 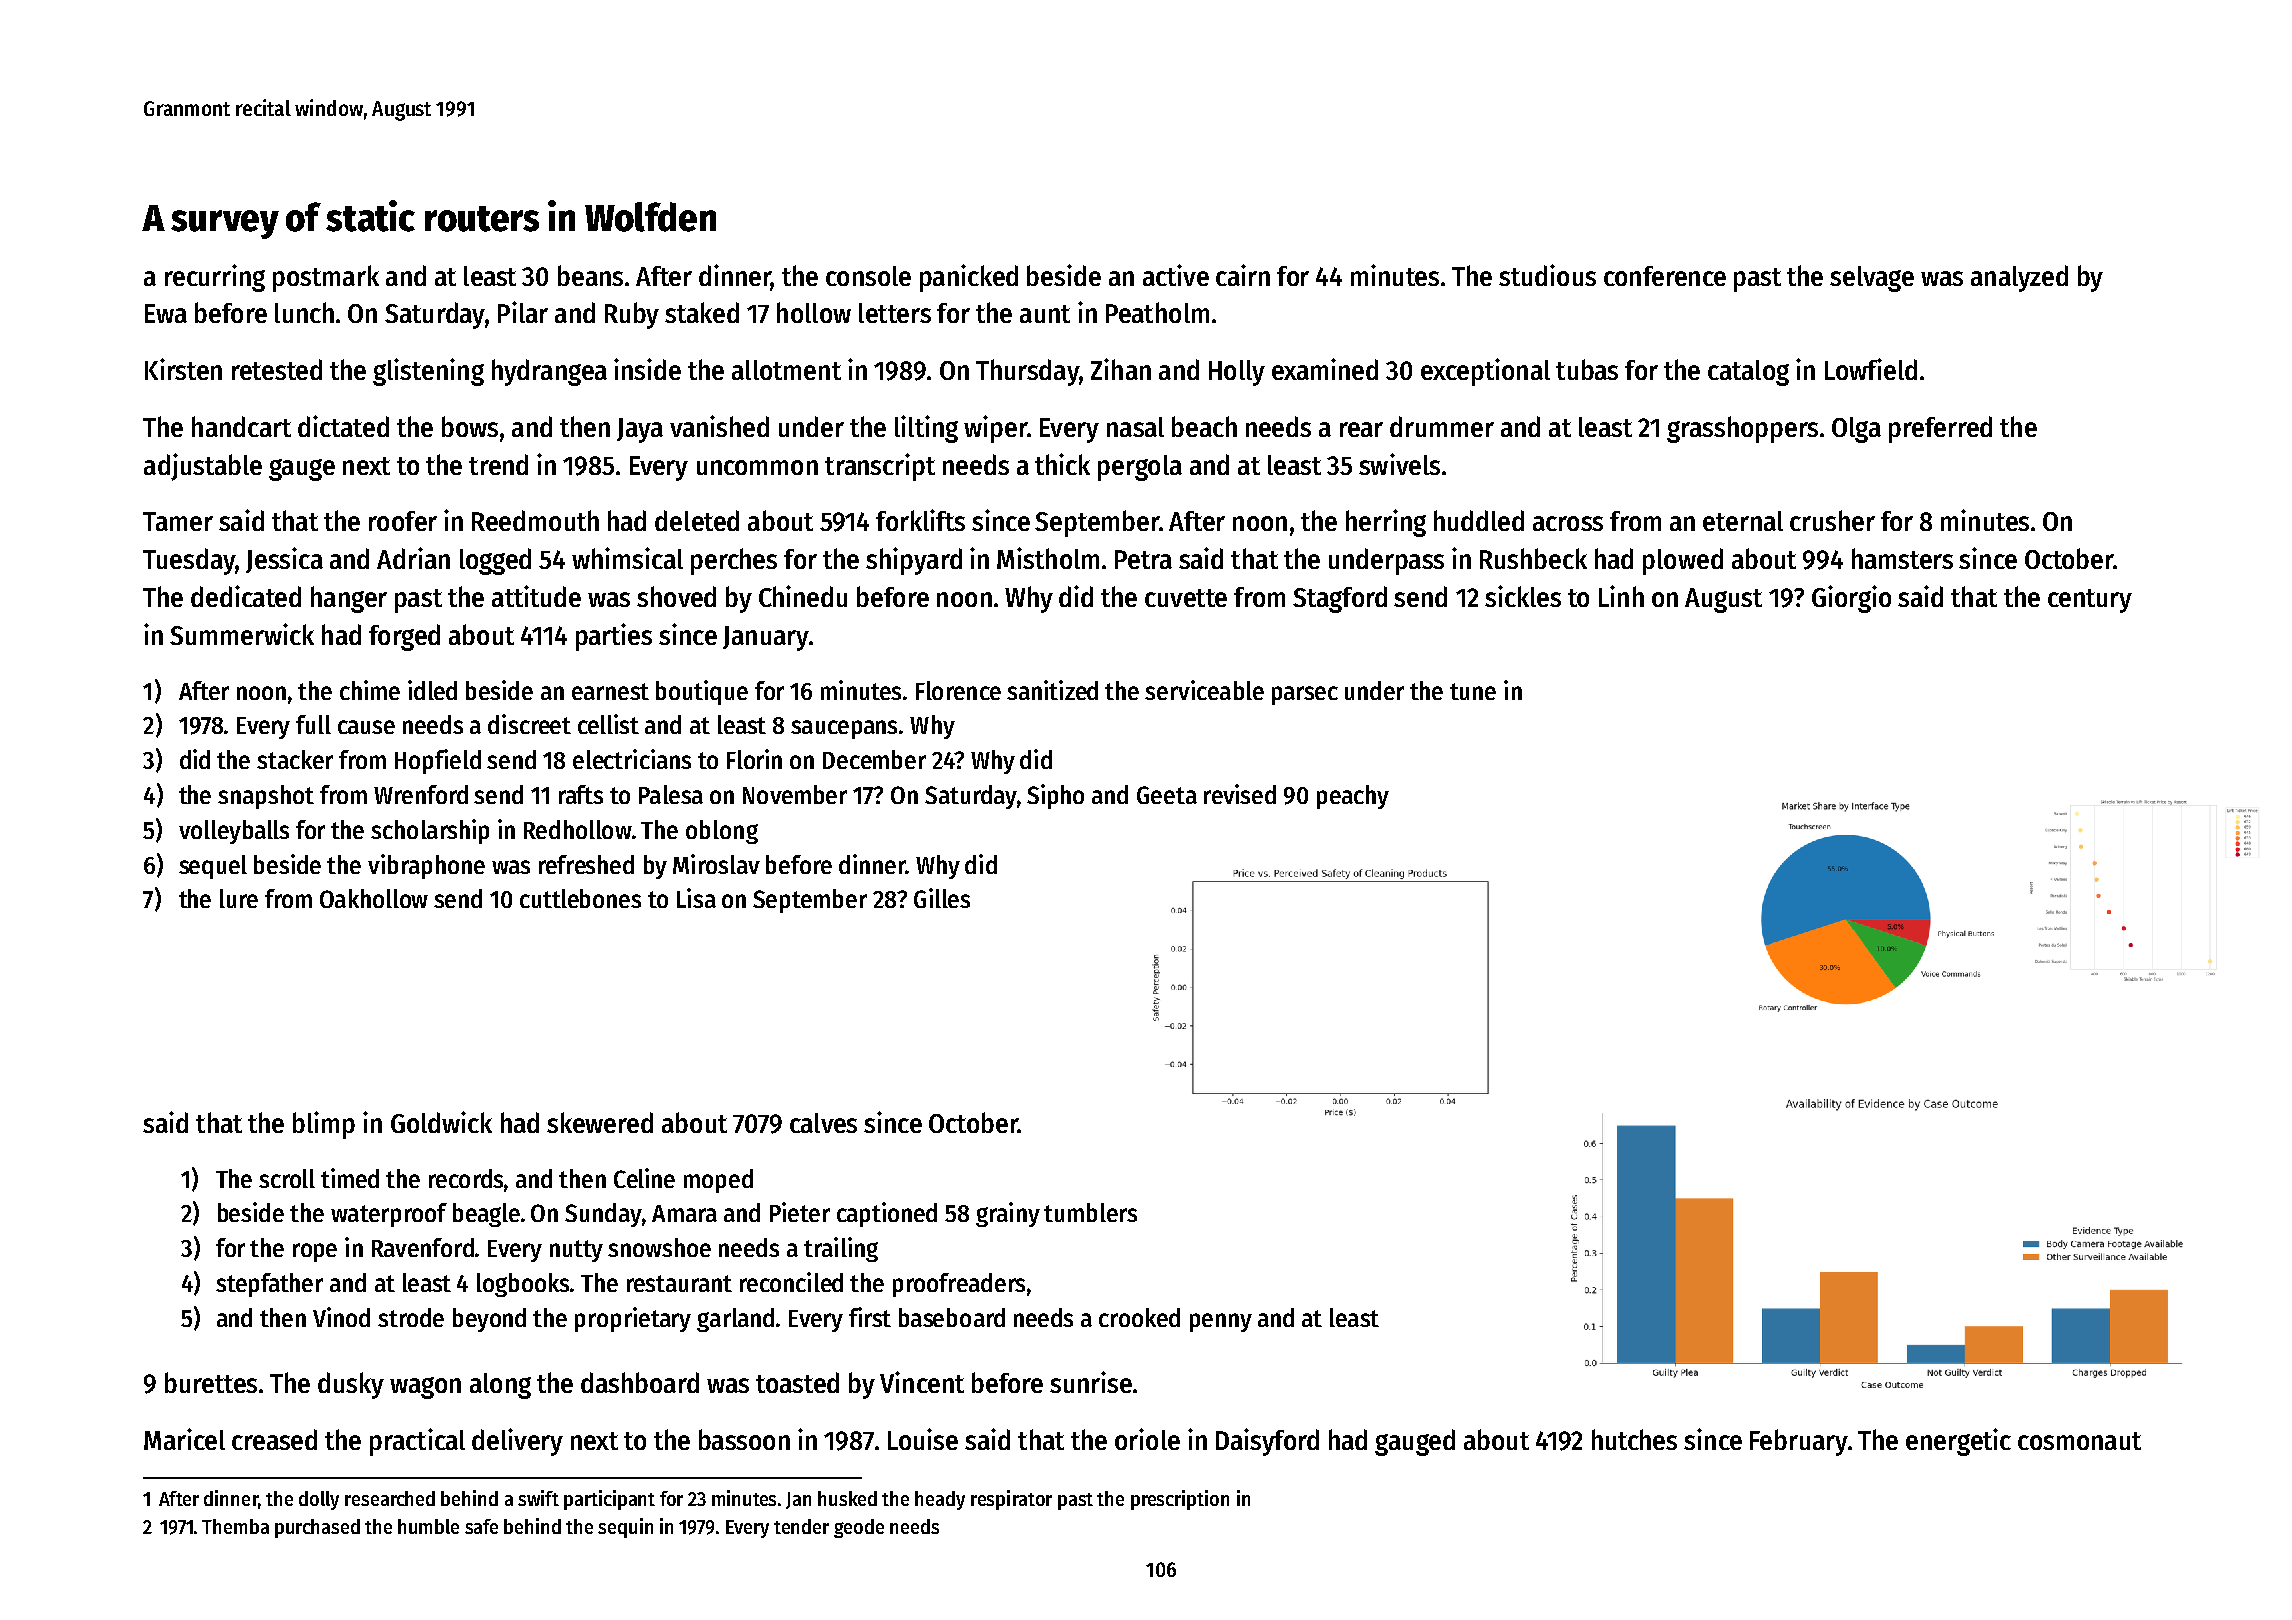 I want to click on revised, so click(x=1240, y=794).
